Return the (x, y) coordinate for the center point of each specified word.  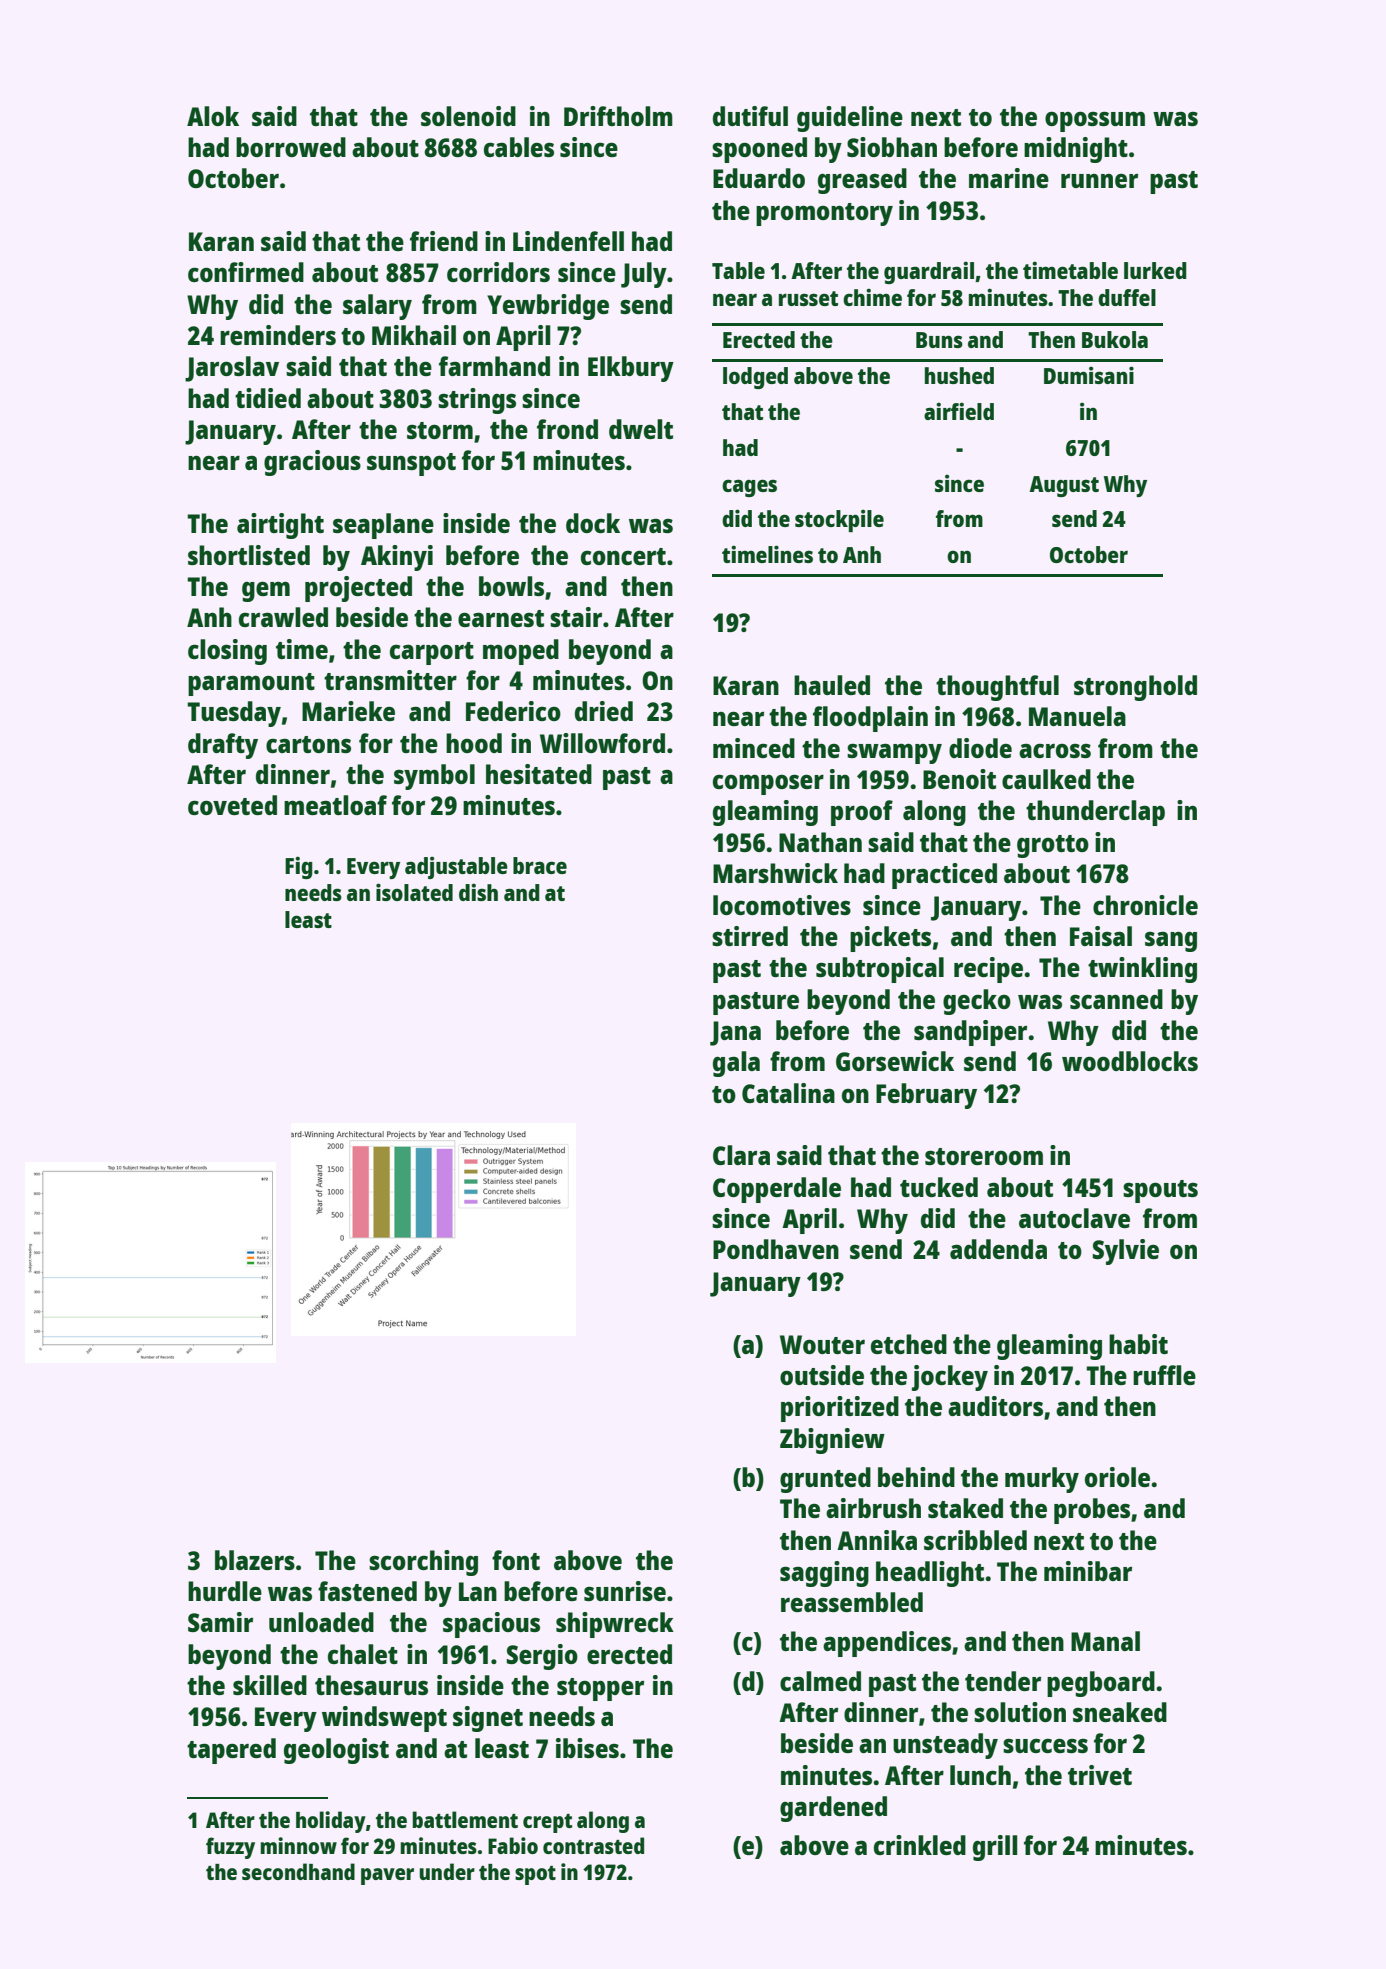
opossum (1095, 121)
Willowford (602, 743)
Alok (213, 116)
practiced (944, 876)
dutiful (750, 116)
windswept (384, 1719)
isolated (414, 892)
